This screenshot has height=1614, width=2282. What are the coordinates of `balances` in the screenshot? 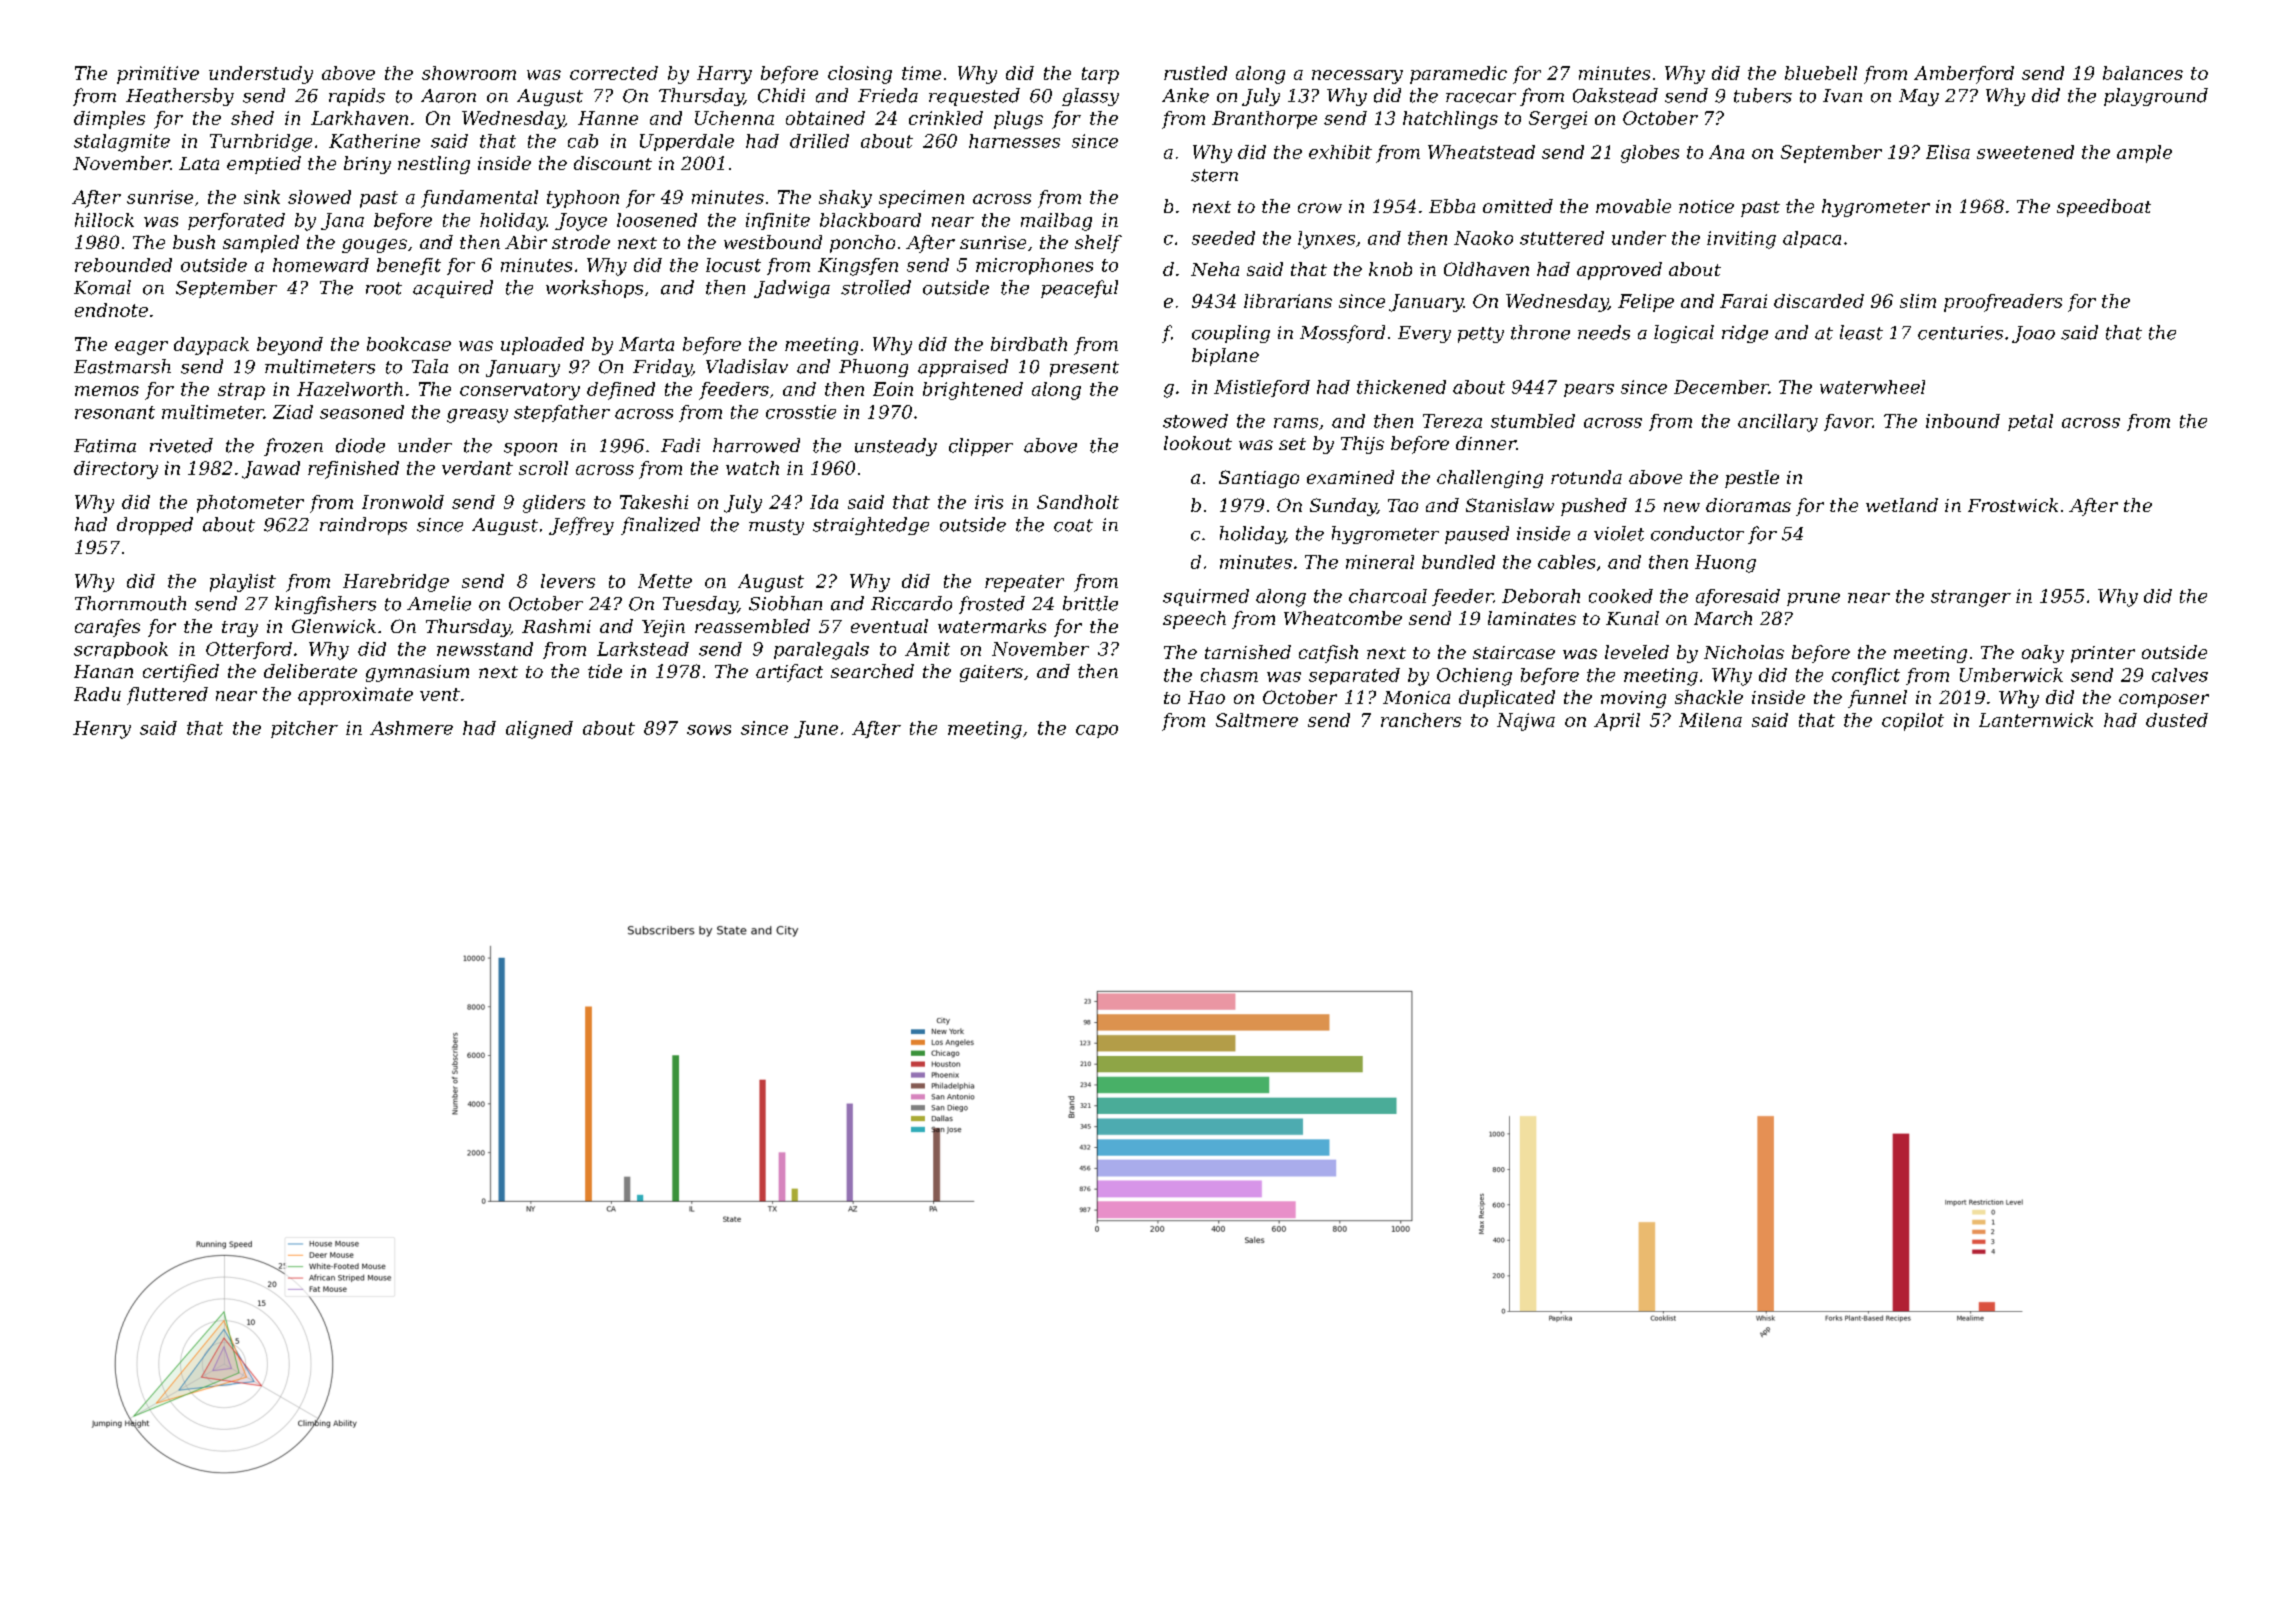 It's located at (2143, 73).
